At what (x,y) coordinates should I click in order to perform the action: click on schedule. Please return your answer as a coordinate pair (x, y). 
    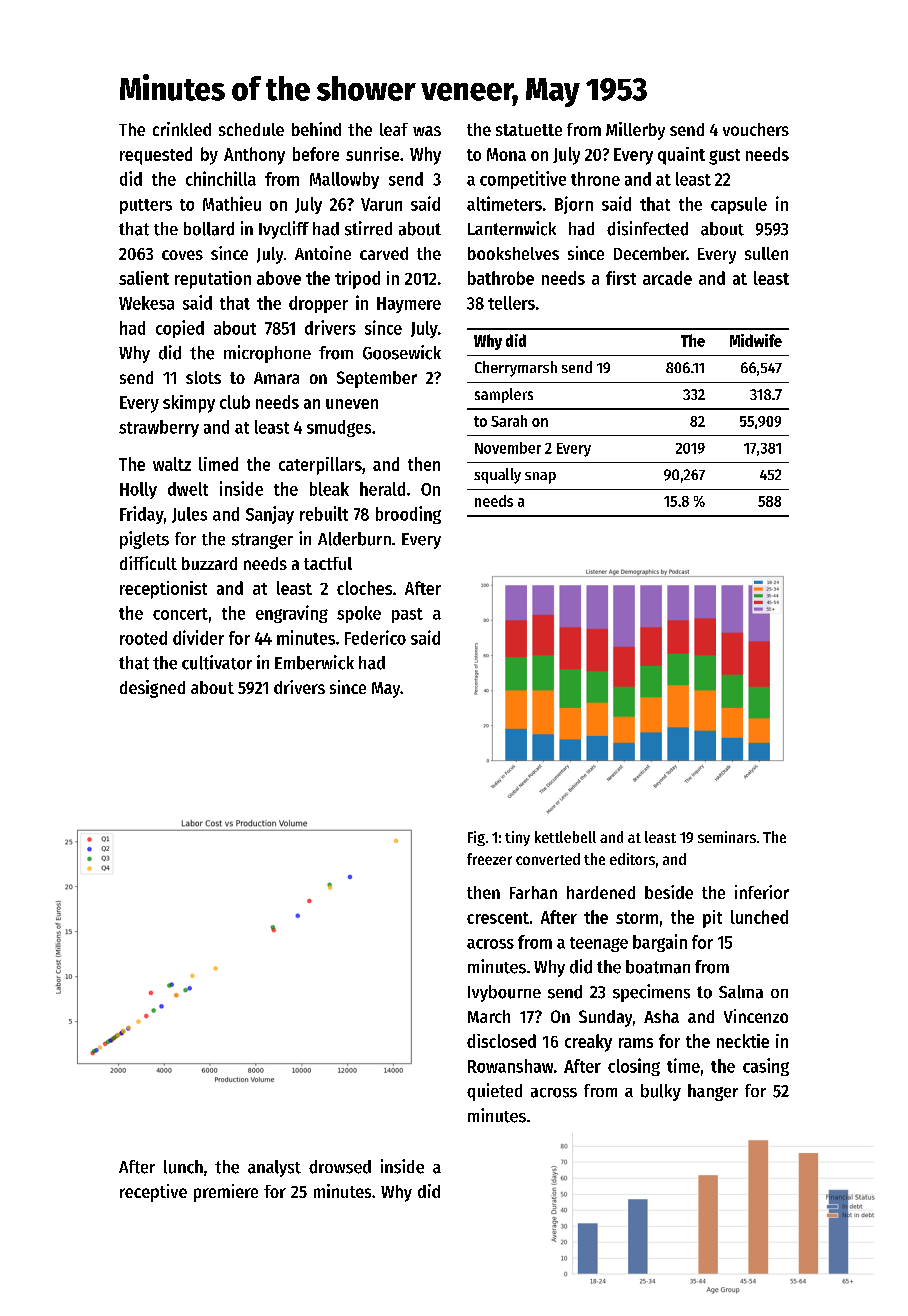
    Looking at the image, I should click on (251, 129).
